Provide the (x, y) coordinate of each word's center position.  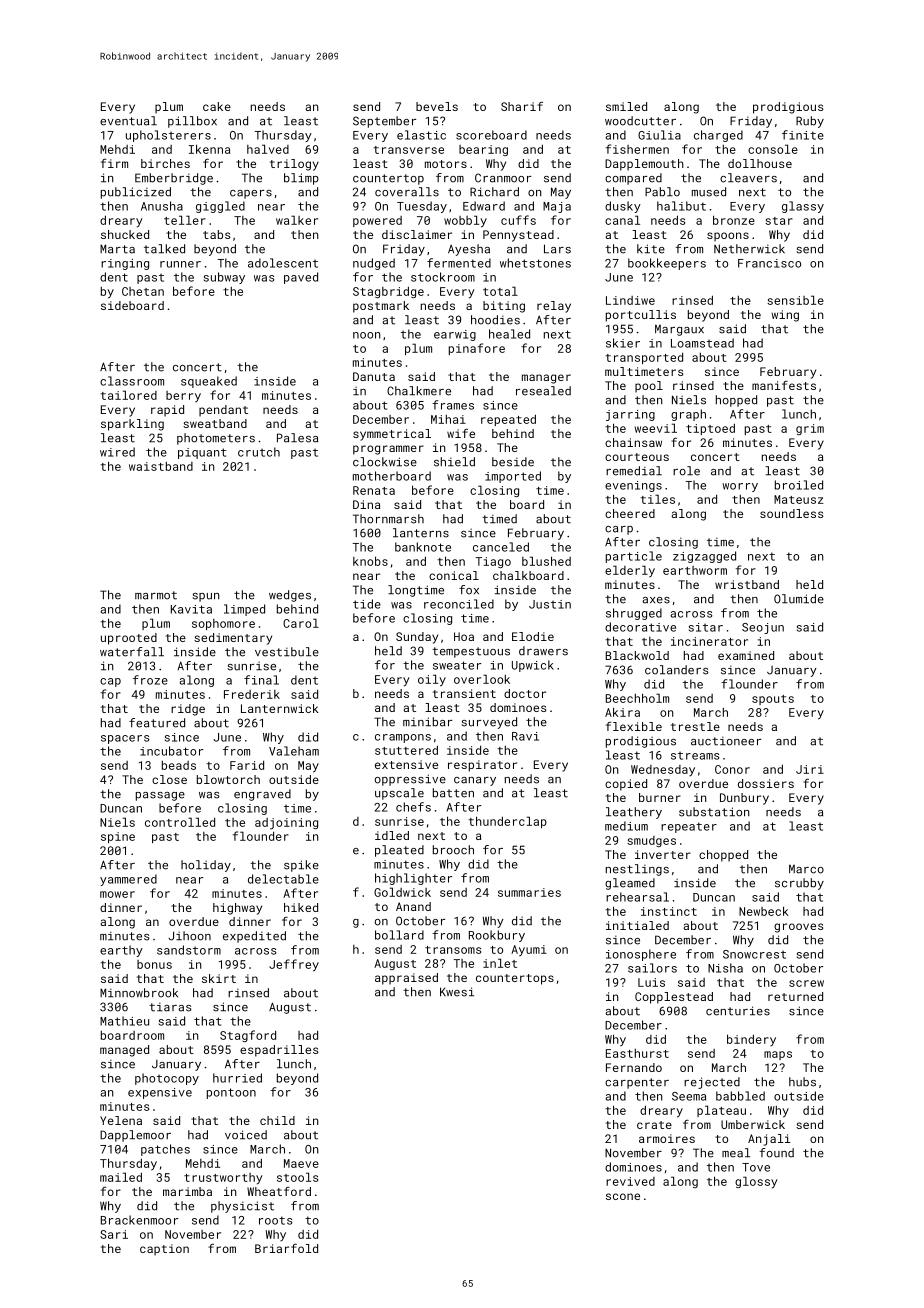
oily (432, 680)
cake (217, 106)
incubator (171, 751)
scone (623, 1196)
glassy (803, 207)
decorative (640, 627)
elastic (421, 135)
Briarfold (286, 1248)
